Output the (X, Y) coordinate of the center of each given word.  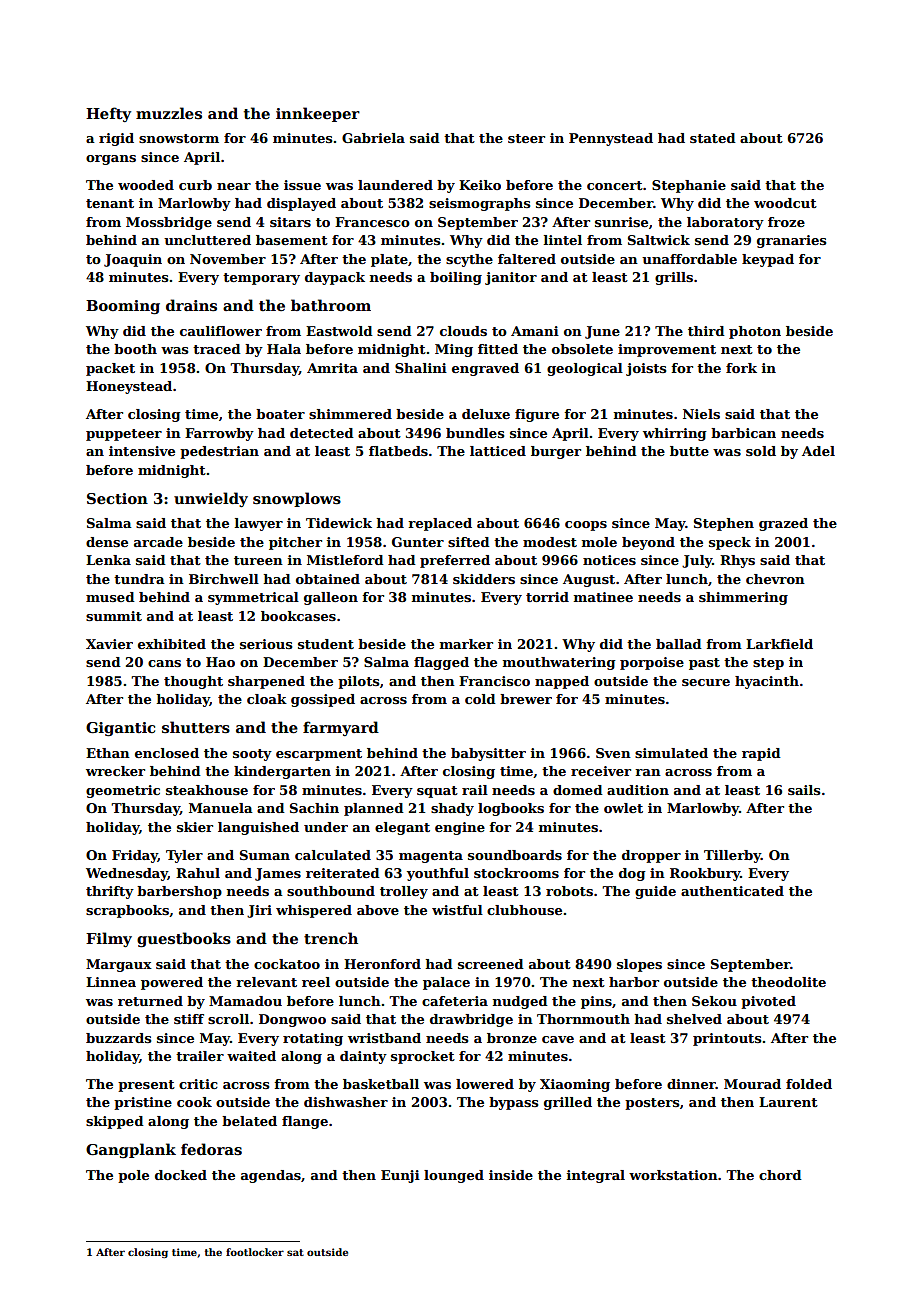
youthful (438, 874)
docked (181, 1175)
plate (389, 260)
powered (172, 983)
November (228, 259)
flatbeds (398, 451)
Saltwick (659, 240)
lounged (454, 1176)
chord (780, 1175)
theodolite (788, 982)
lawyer (259, 524)
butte (689, 451)
